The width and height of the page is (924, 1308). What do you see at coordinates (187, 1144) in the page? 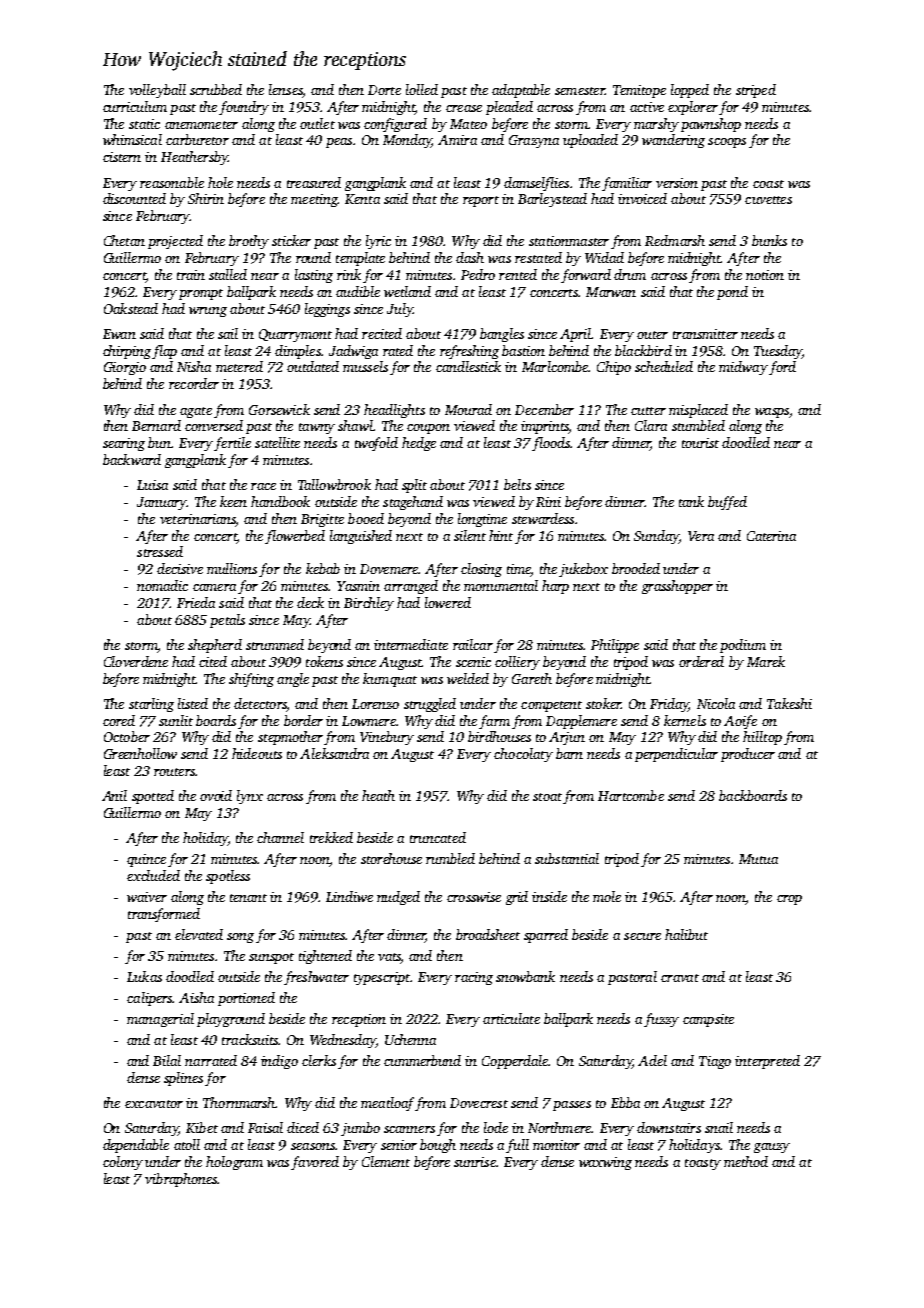
I see `atoll` at bounding box center [187, 1144].
